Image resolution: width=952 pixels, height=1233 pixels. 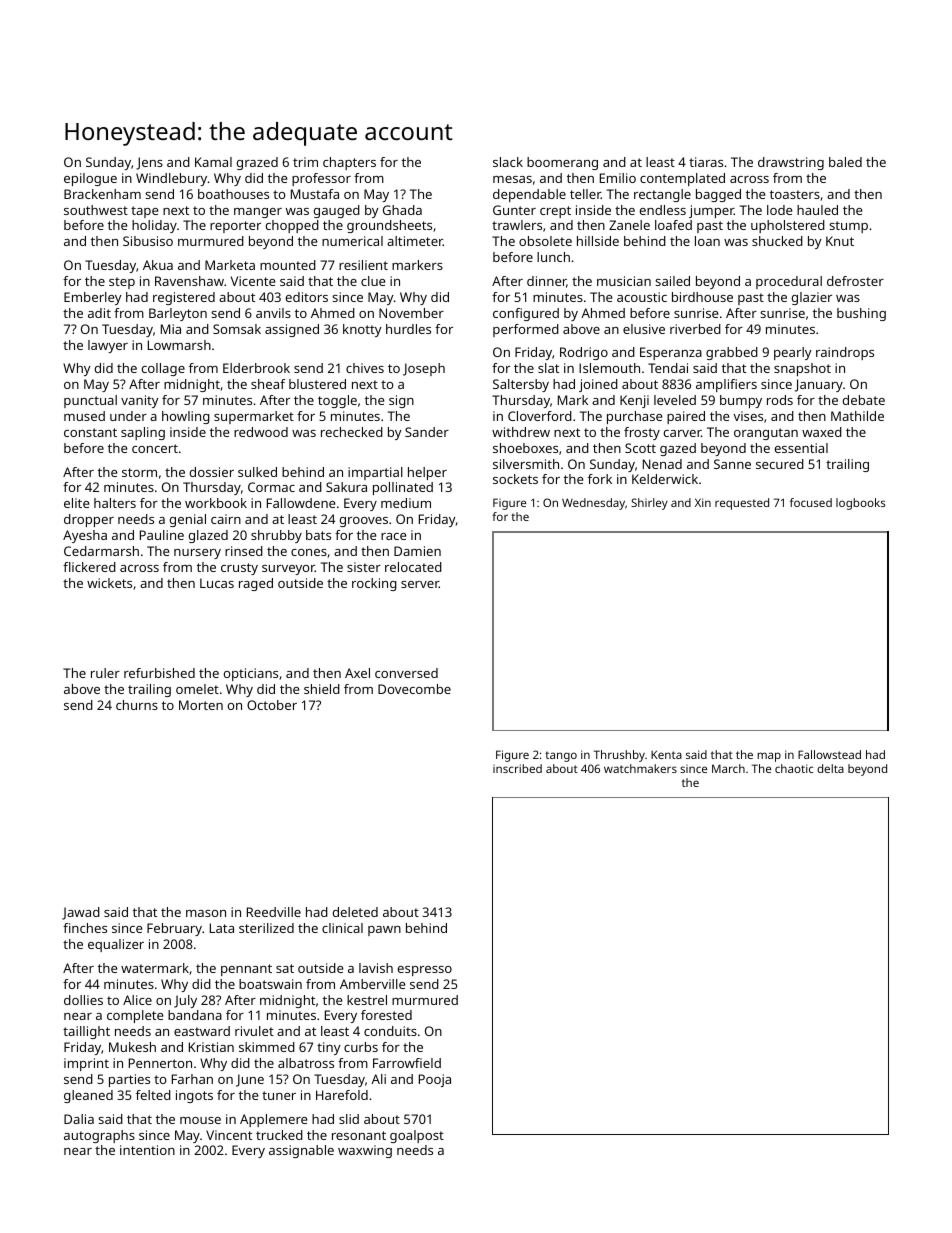 What do you see at coordinates (406, 673) in the page?
I see `conversed` at bounding box center [406, 673].
